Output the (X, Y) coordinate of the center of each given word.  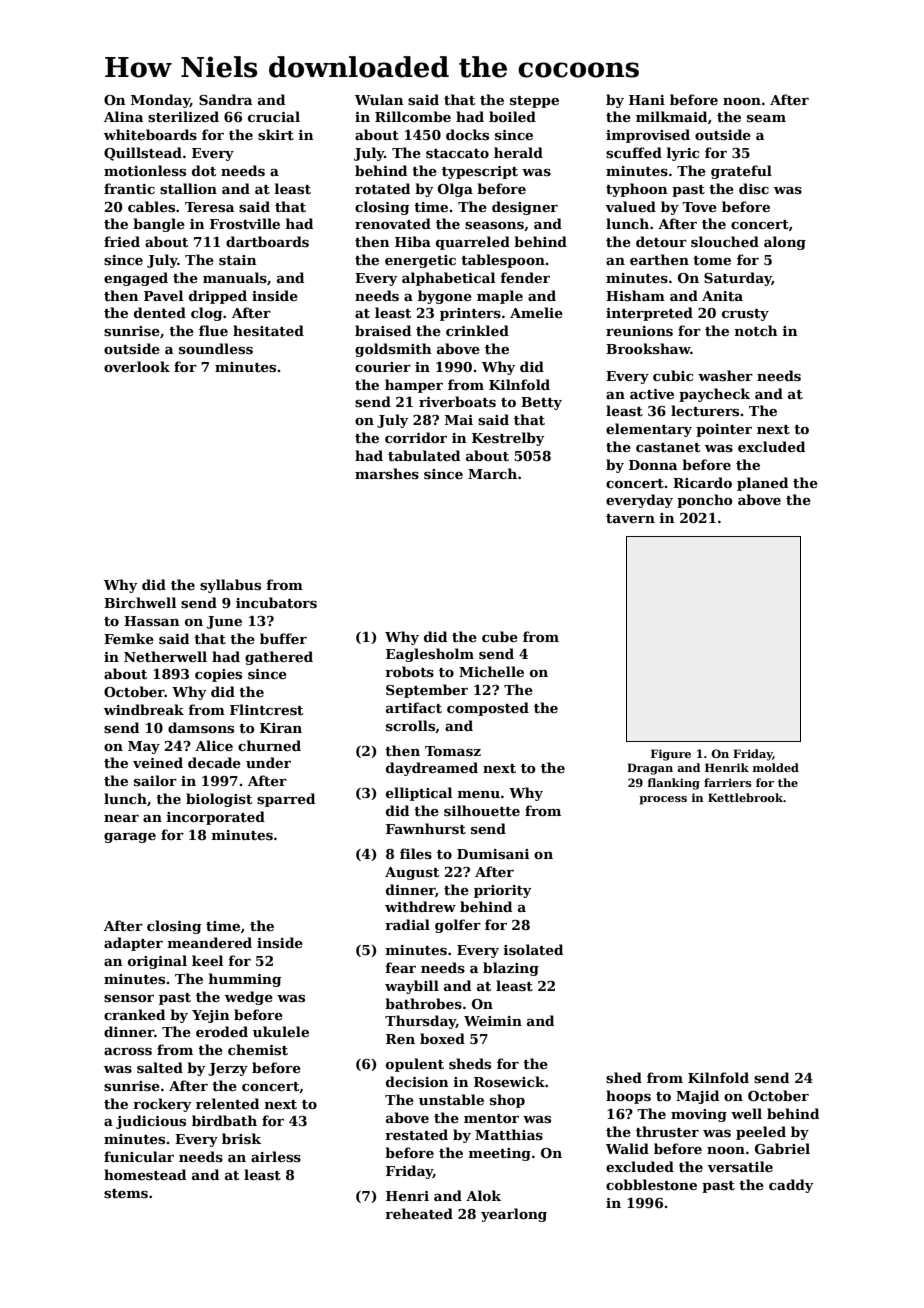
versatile (740, 1166)
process (663, 800)
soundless (216, 348)
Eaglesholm (430, 655)
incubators (276, 602)
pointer (724, 430)
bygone (445, 297)
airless (276, 1156)
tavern (630, 518)
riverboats (457, 401)
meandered (210, 942)
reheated (419, 1213)
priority (503, 891)
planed (762, 484)
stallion (188, 188)
